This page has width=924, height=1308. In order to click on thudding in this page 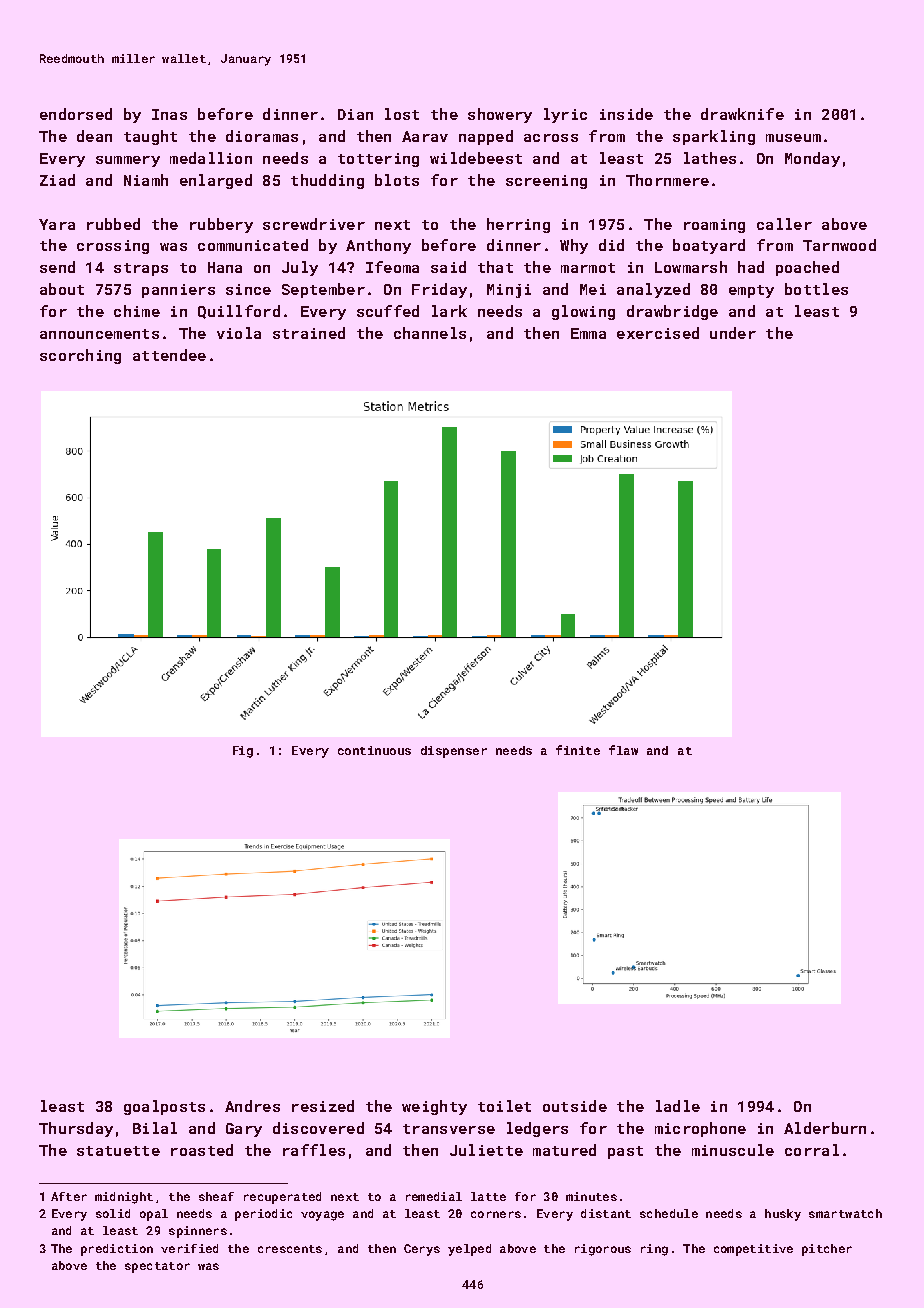, I will do `click(327, 181)`.
